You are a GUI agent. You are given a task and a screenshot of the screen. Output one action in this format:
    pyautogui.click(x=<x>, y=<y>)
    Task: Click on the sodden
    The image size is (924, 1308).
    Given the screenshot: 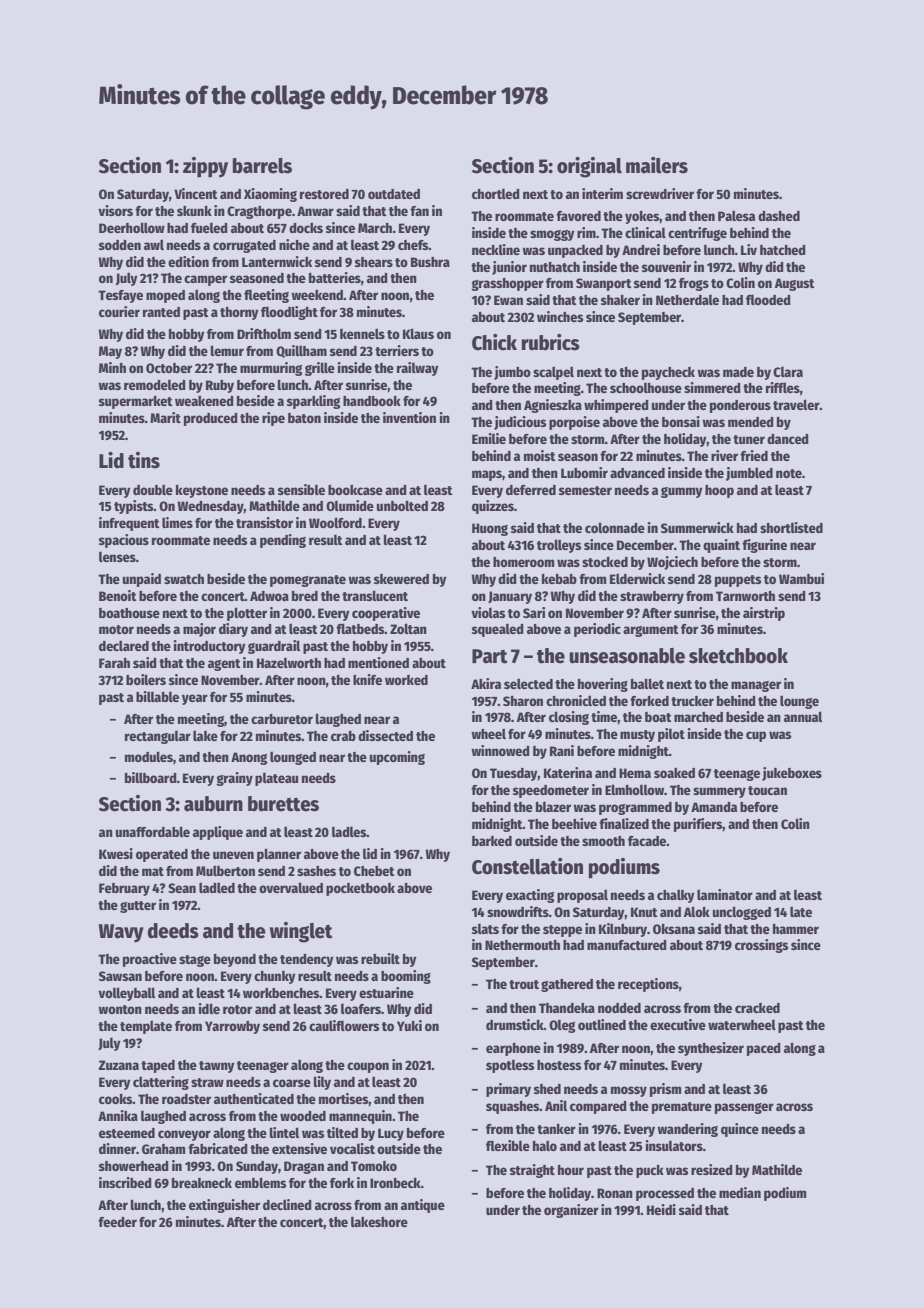 What is the action you would take?
    pyautogui.click(x=120, y=245)
